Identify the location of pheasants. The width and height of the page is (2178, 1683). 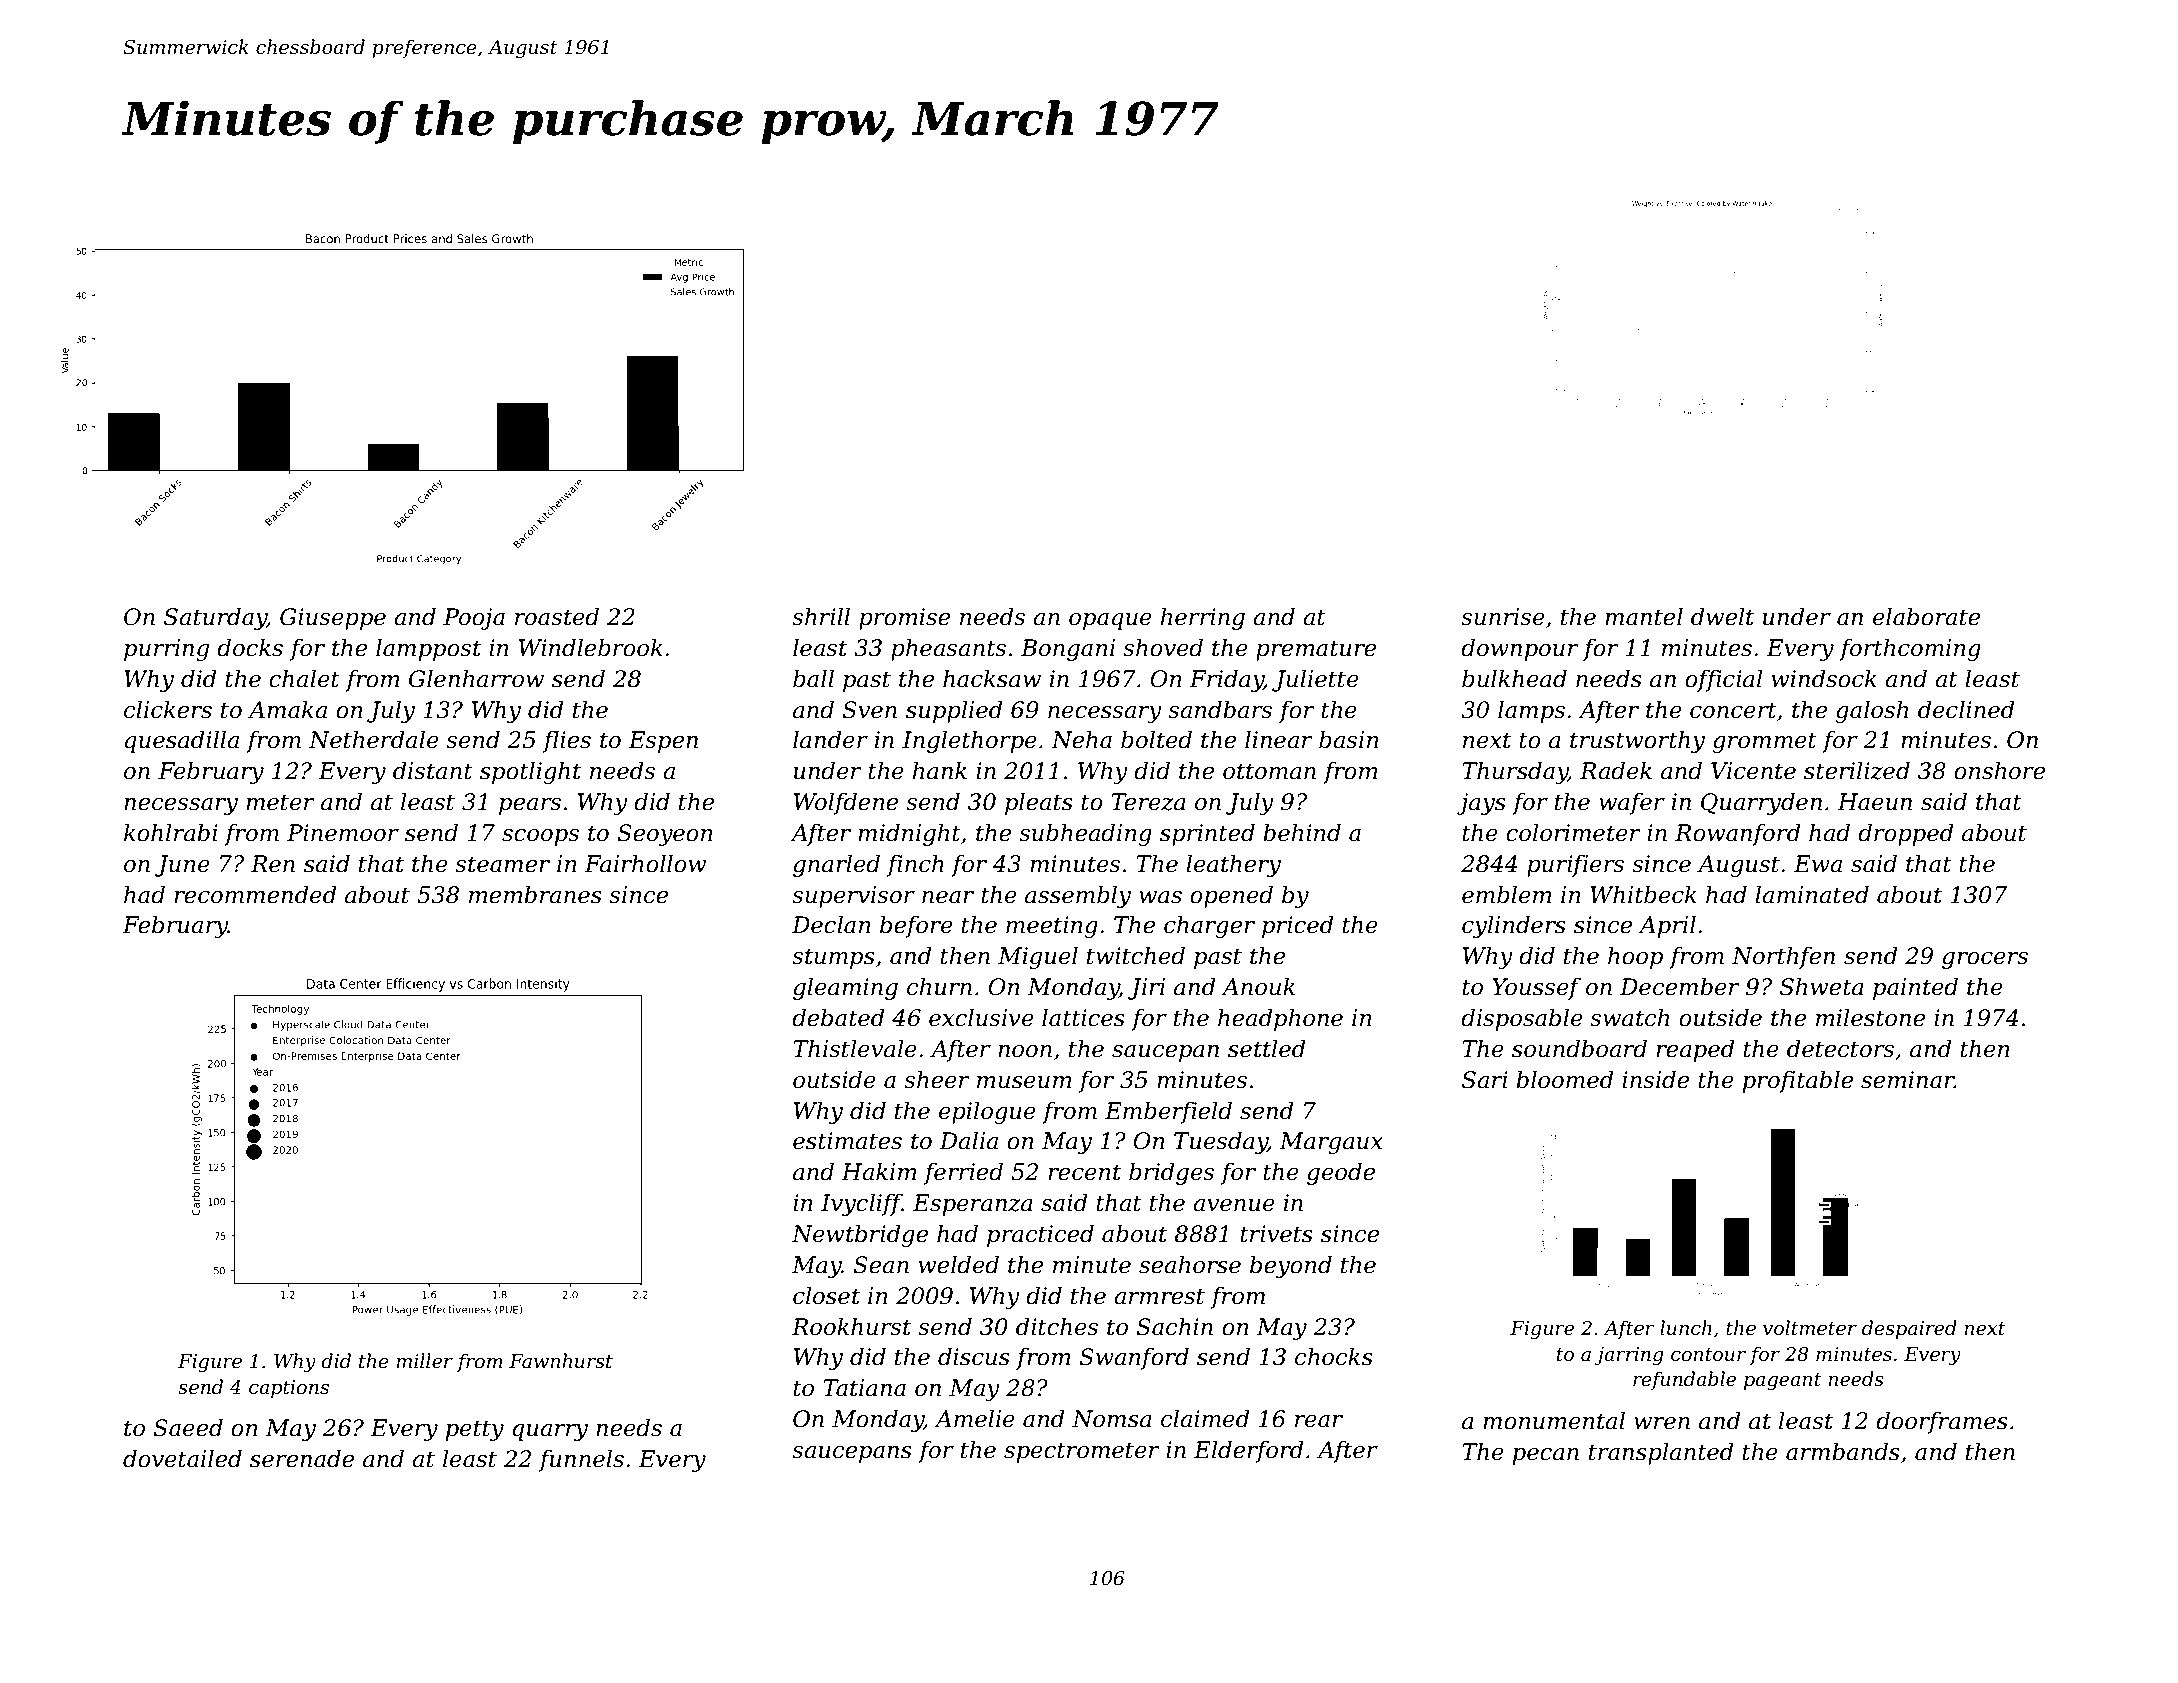
(948, 649).
